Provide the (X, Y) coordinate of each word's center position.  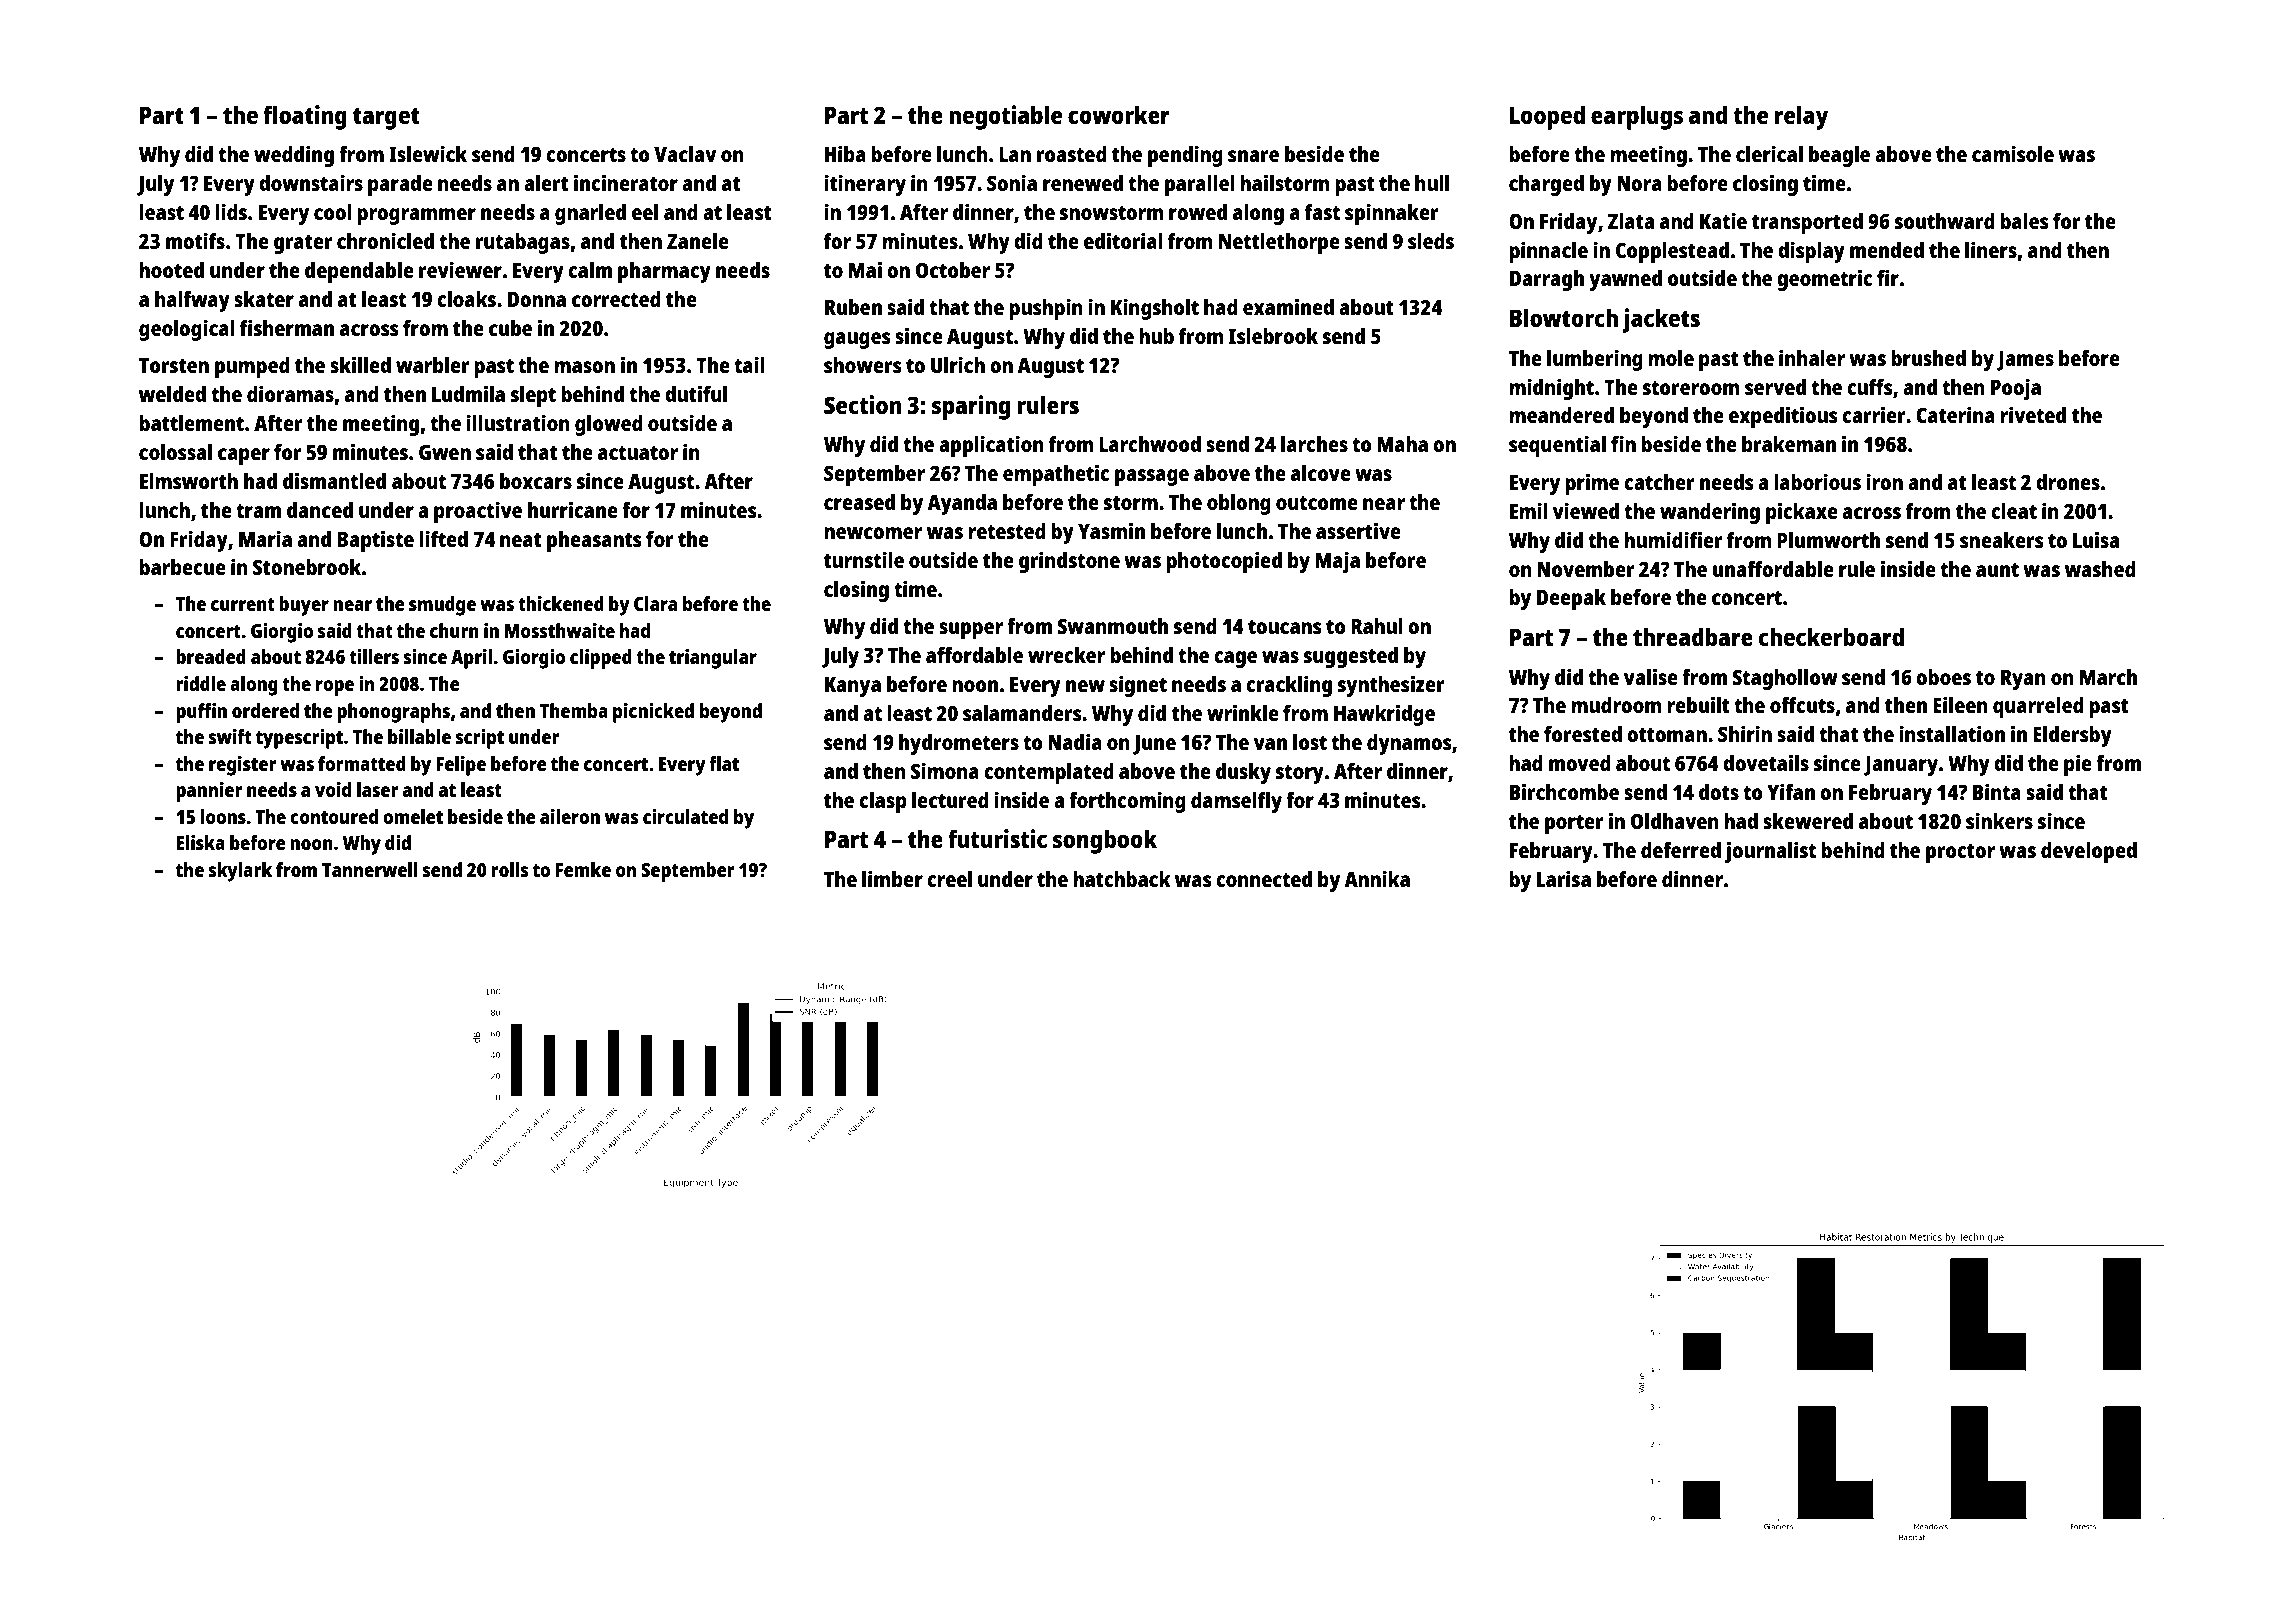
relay (1801, 117)
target (386, 119)
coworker (1119, 114)
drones (2068, 482)
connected (1264, 879)
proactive (478, 512)
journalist (1770, 852)
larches (1314, 444)
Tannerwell (370, 869)
